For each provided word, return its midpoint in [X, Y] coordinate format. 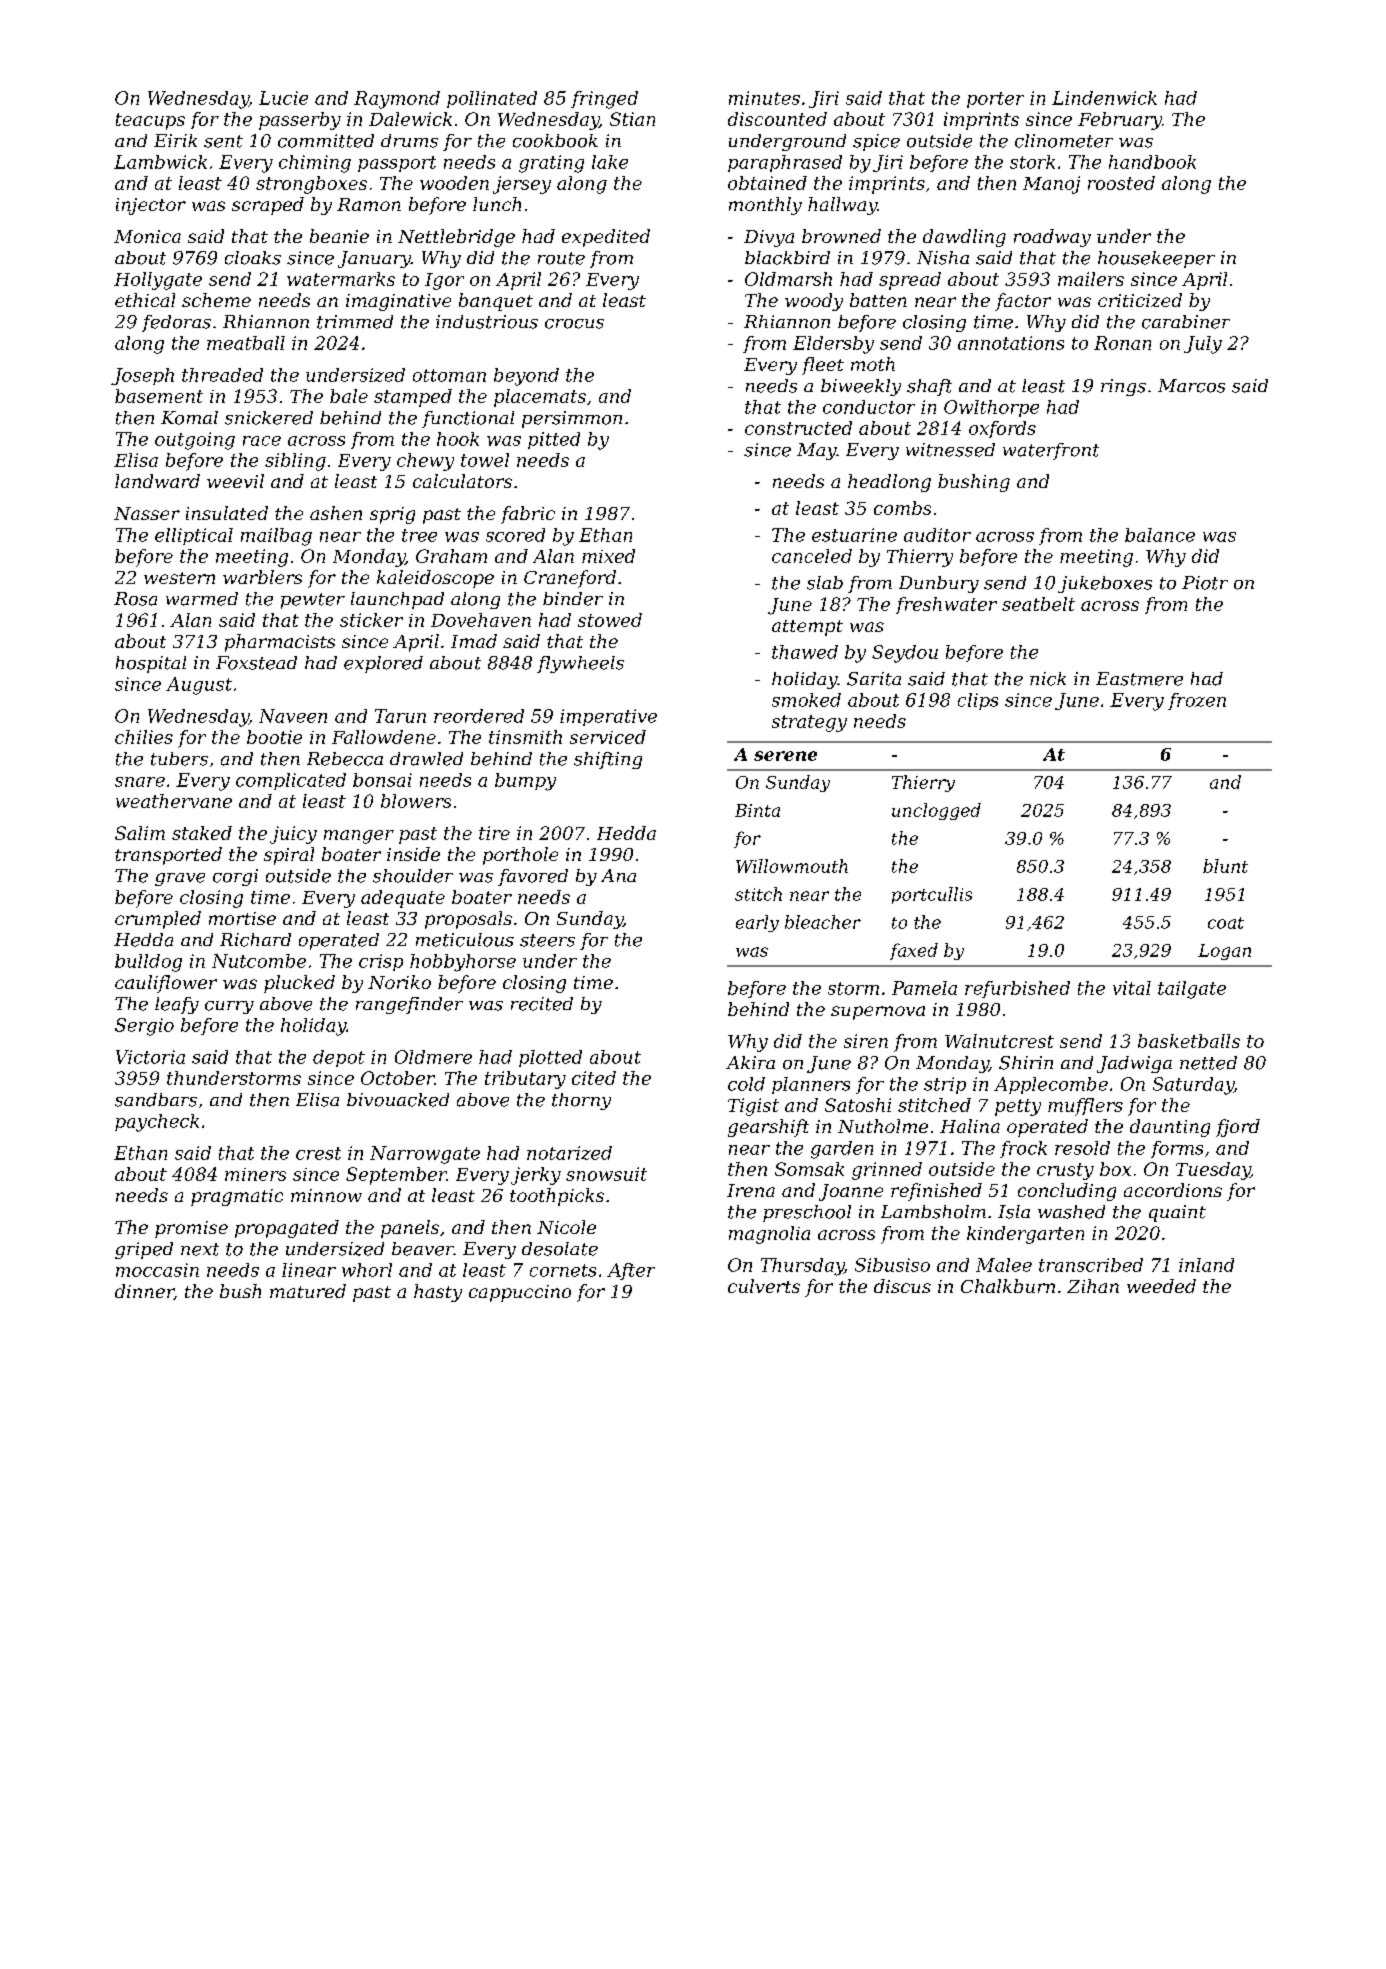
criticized [1140, 300]
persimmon [572, 419]
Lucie [283, 98]
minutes [764, 98]
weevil [235, 481]
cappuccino [520, 1293]
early [757, 923]
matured [308, 1291]
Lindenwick [1104, 98]
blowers [416, 801]
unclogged [936, 811]
